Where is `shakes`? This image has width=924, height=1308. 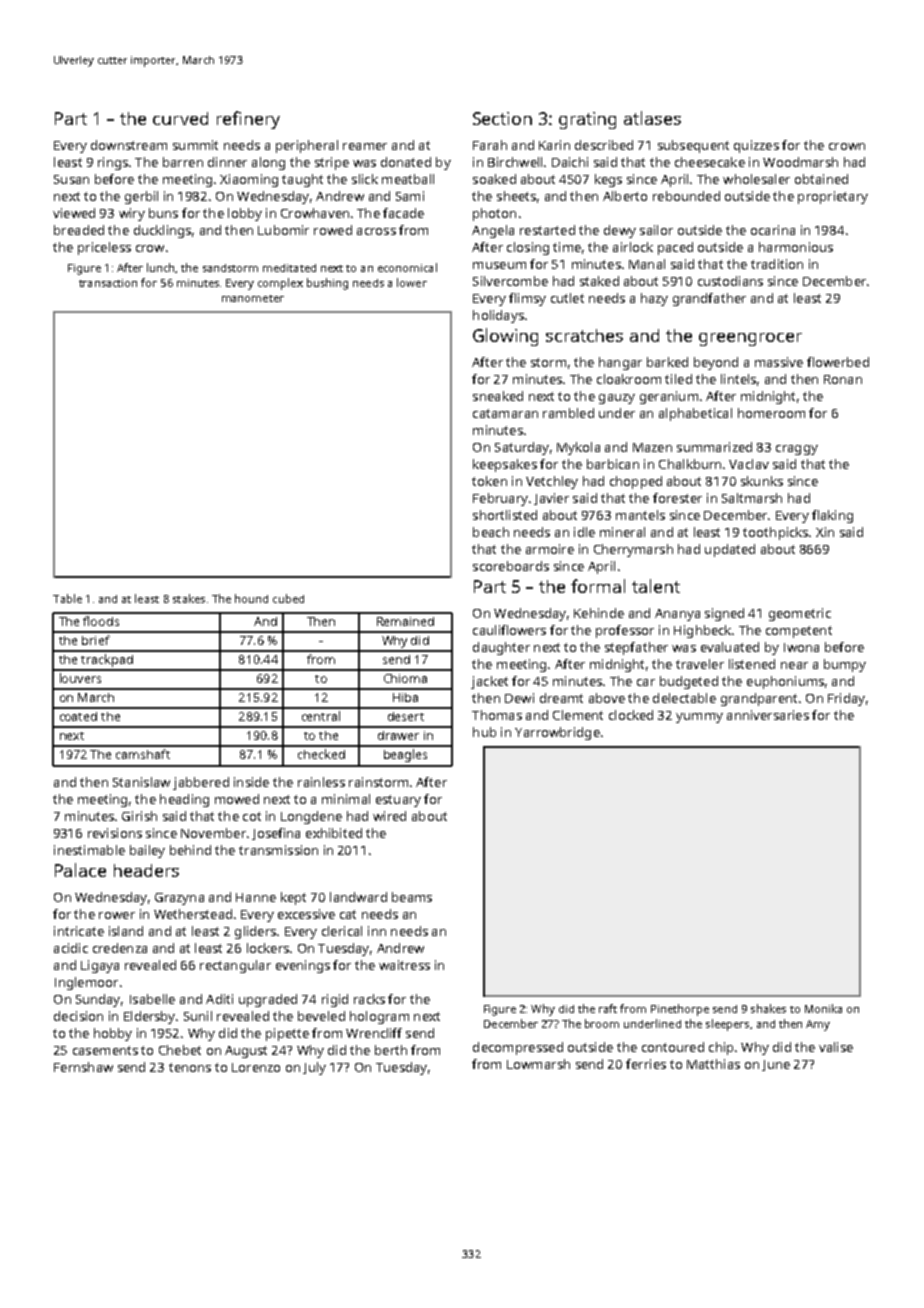 shakes is located at coordinates (768, 1008).
